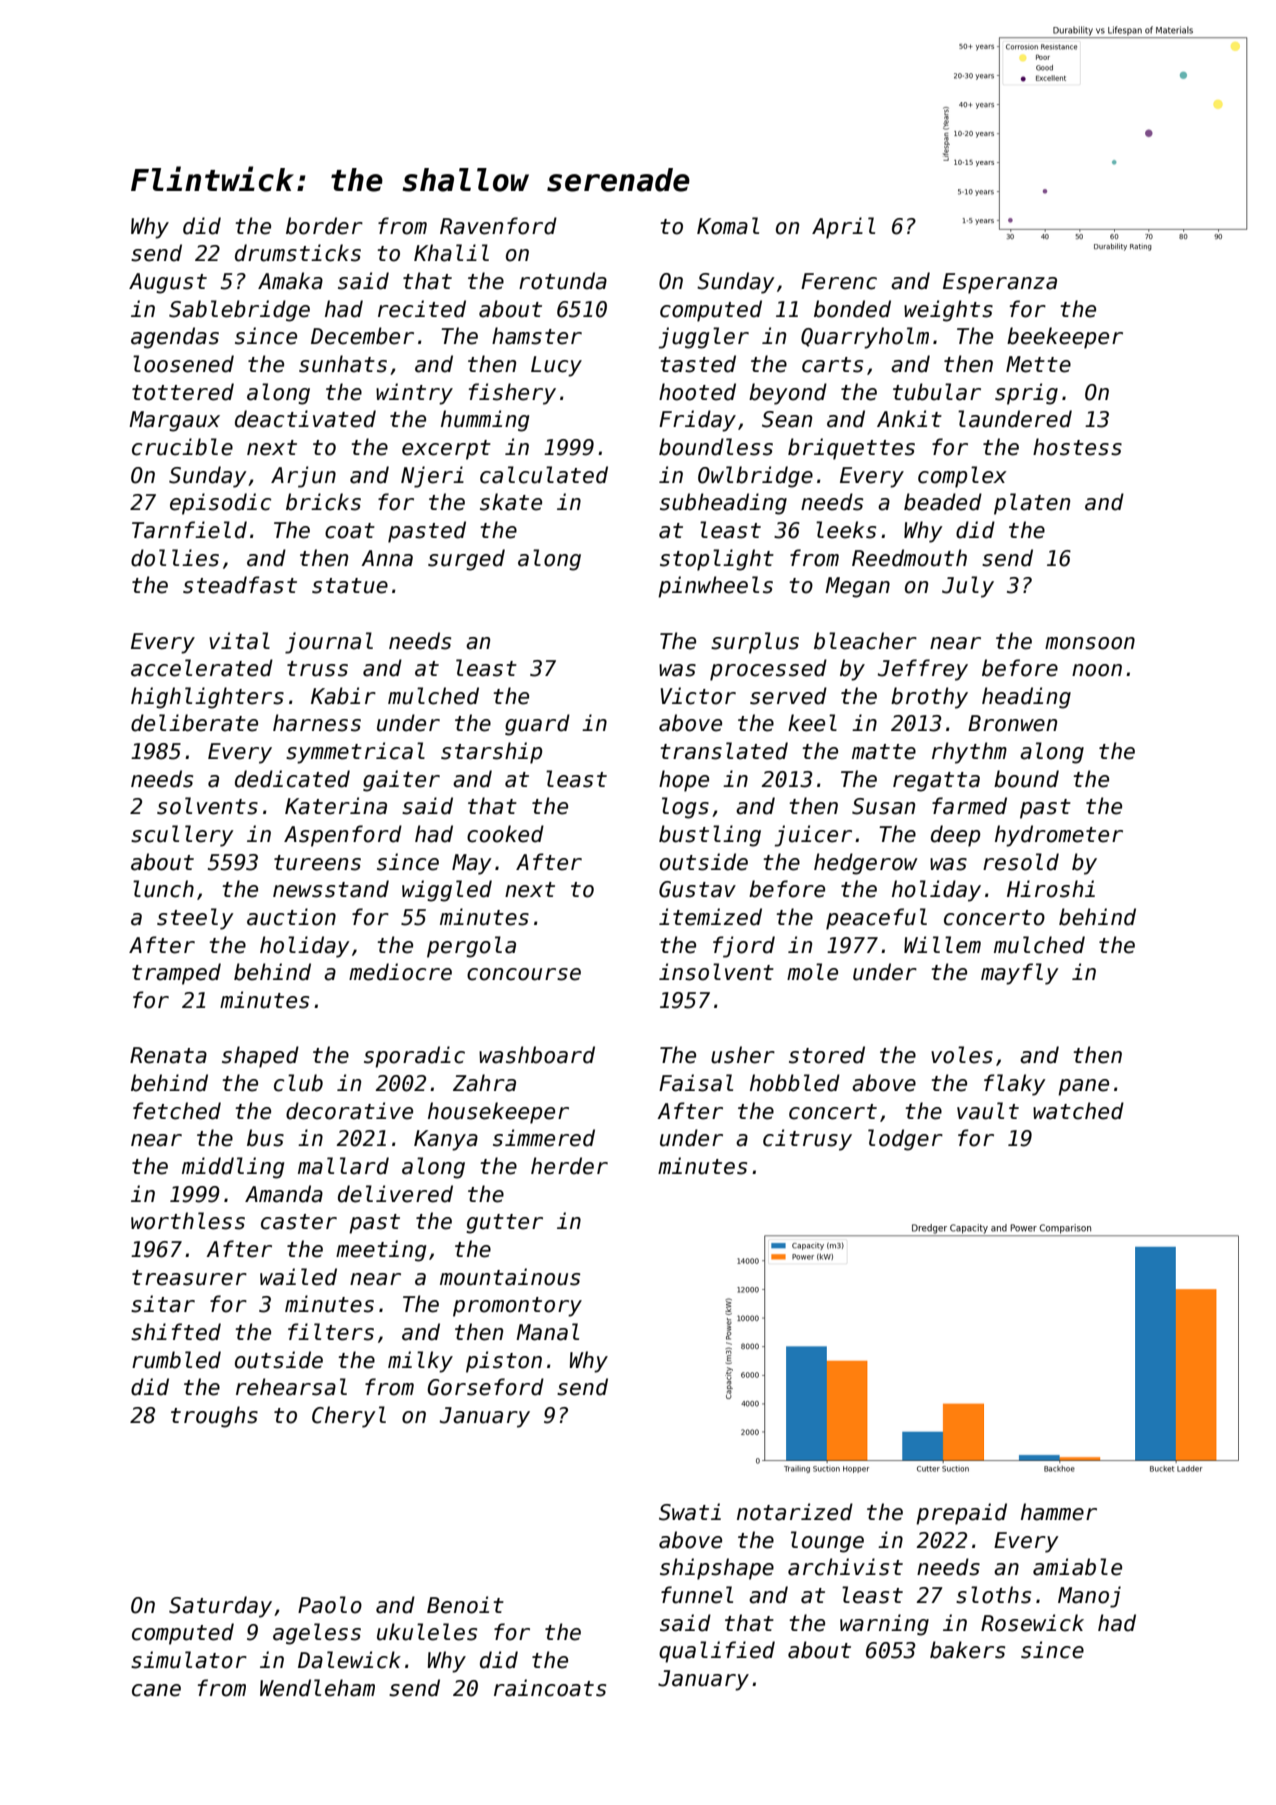  Describe the element at coordinates (498, 226) in the screenshot. I see `Ravenford` at that location.
